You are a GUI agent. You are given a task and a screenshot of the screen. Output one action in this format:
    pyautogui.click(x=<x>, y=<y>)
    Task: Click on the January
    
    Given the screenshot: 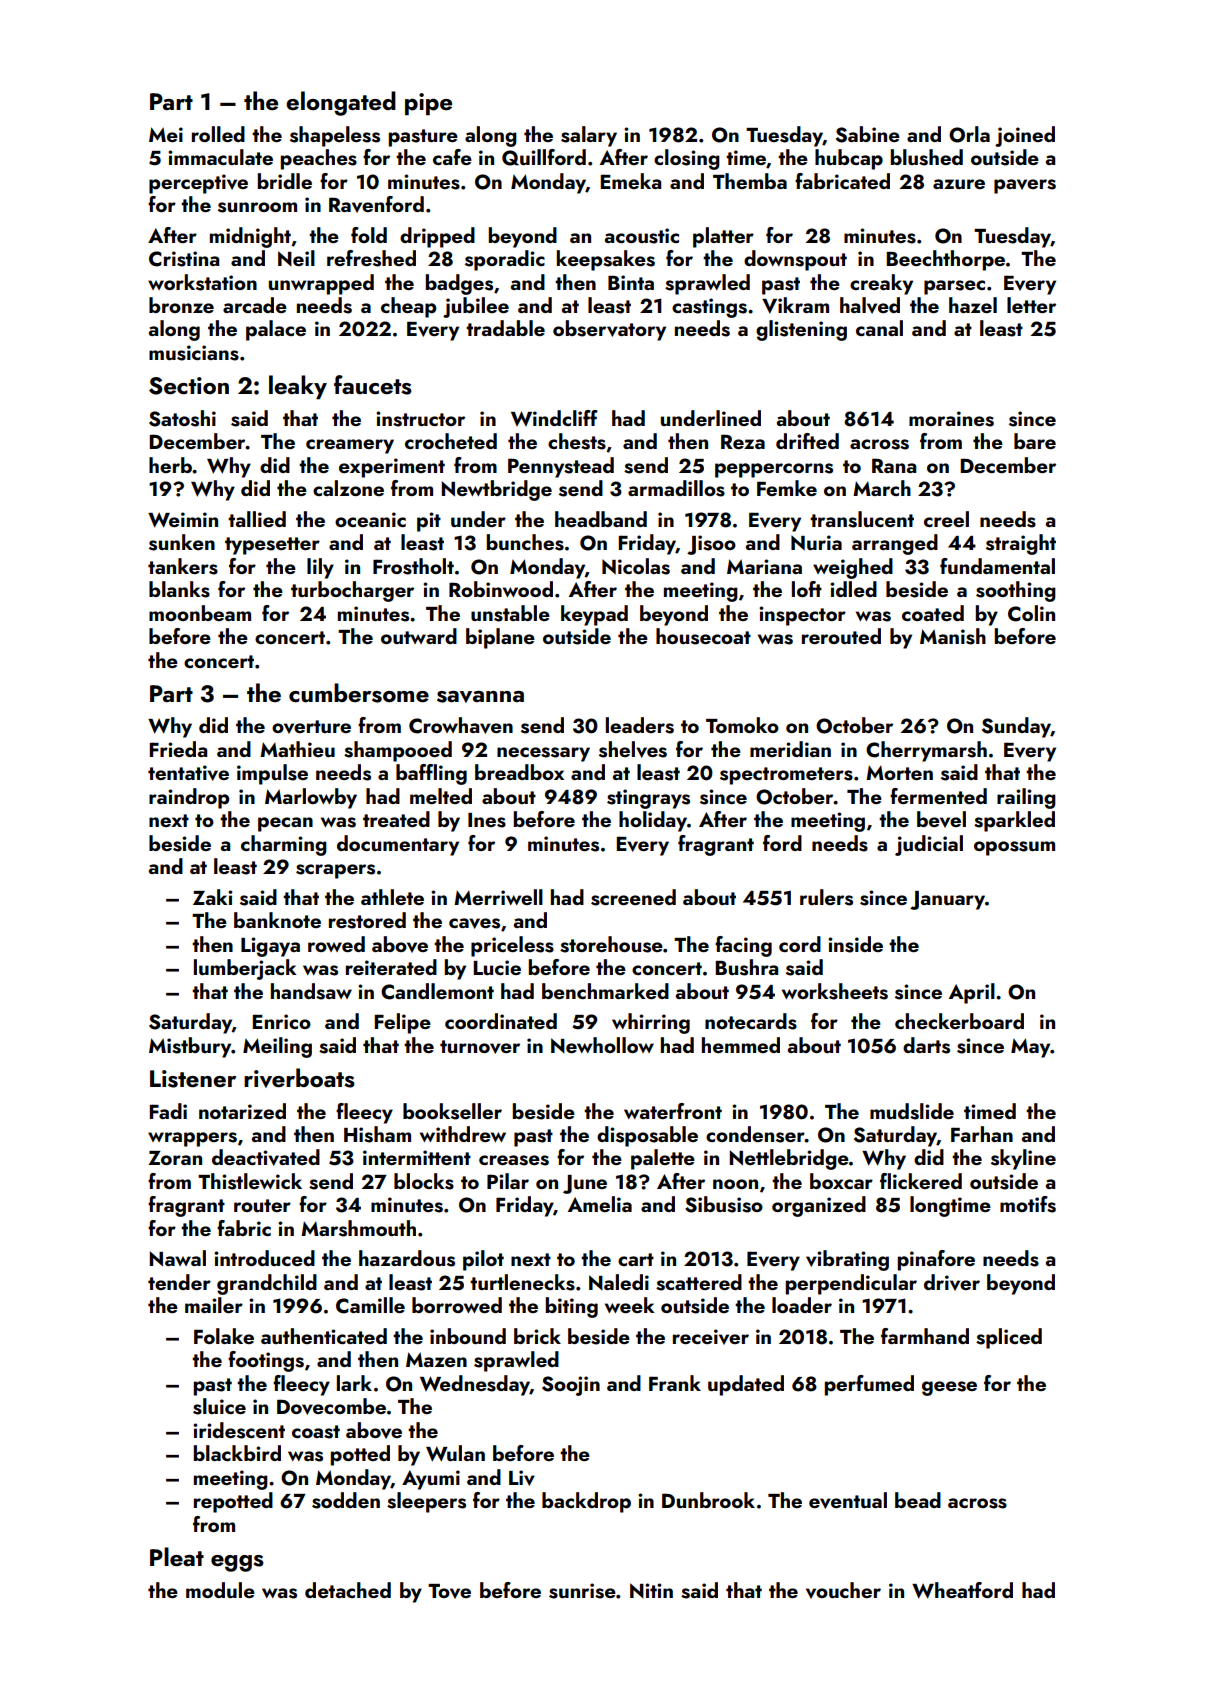 What is the action you would take?
    pyautogui.click(x=947, y=900)
